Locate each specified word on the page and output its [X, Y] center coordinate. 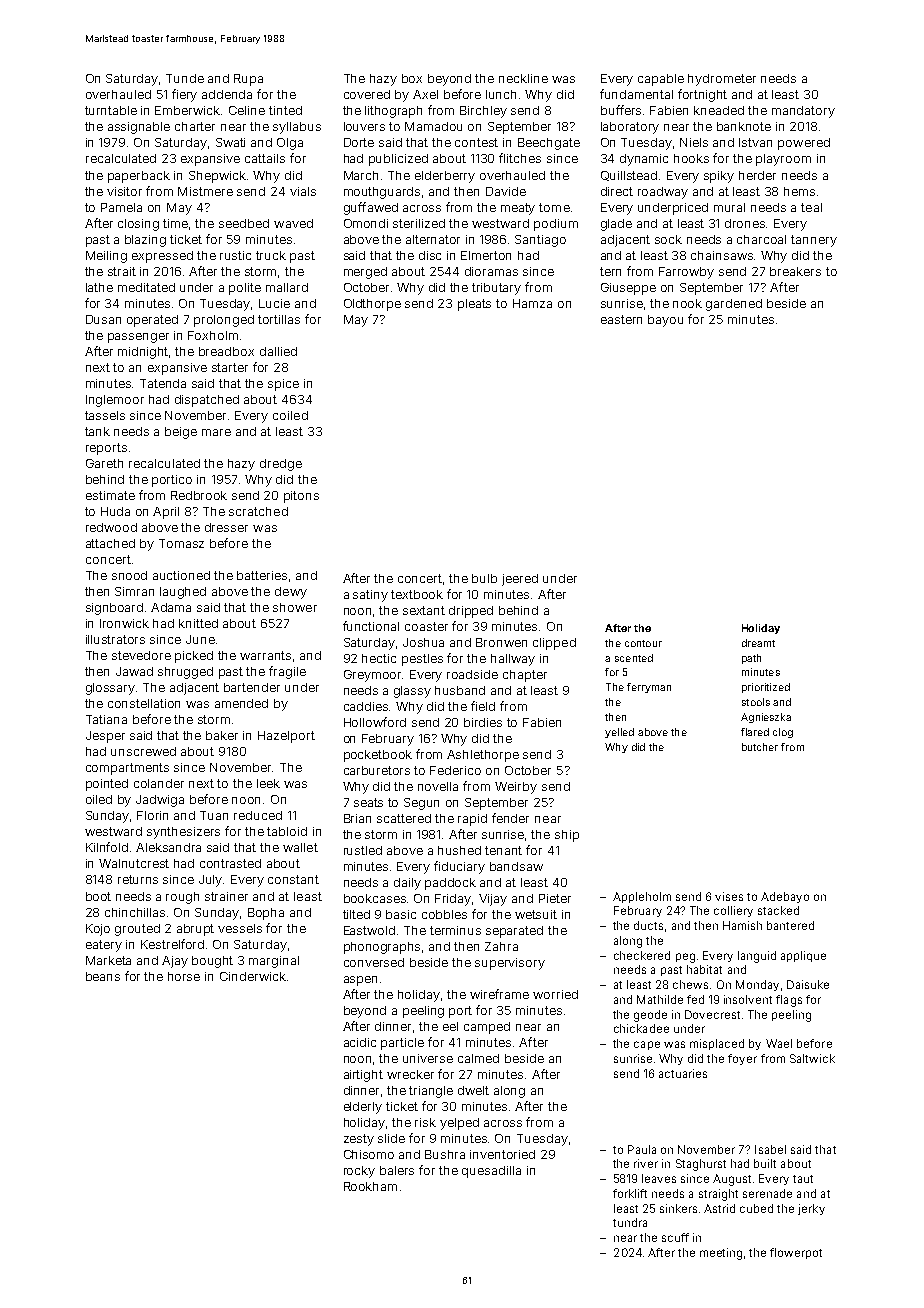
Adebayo [785, 897]
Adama [171, 607]
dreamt [758, 643]
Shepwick [217, 177]
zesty [359, 1140]
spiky [719, 177]
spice [283, 385]
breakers [795, 271]
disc [430, 255]
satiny [370, 596]
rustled [363, 850]
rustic [235, 255]
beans [103, 976]
